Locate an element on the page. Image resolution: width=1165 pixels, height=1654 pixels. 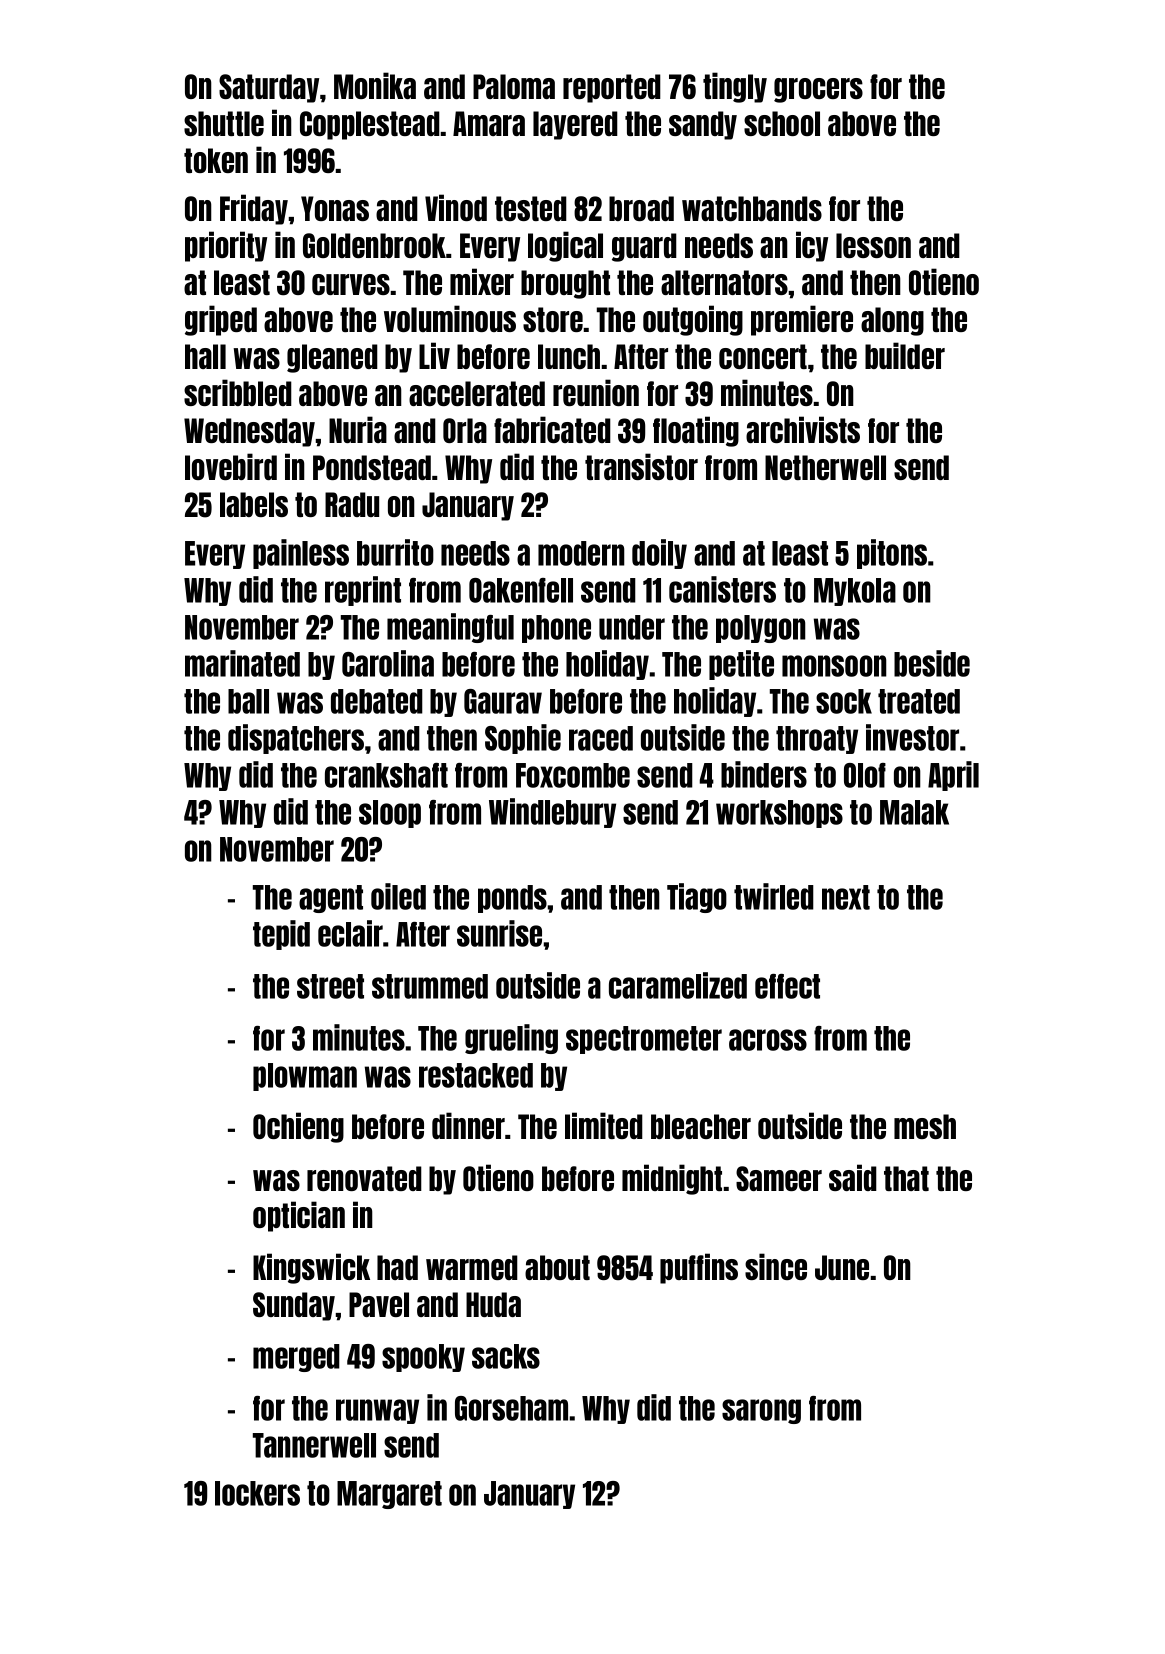
shuttle is located at coordinates (224, 123).
